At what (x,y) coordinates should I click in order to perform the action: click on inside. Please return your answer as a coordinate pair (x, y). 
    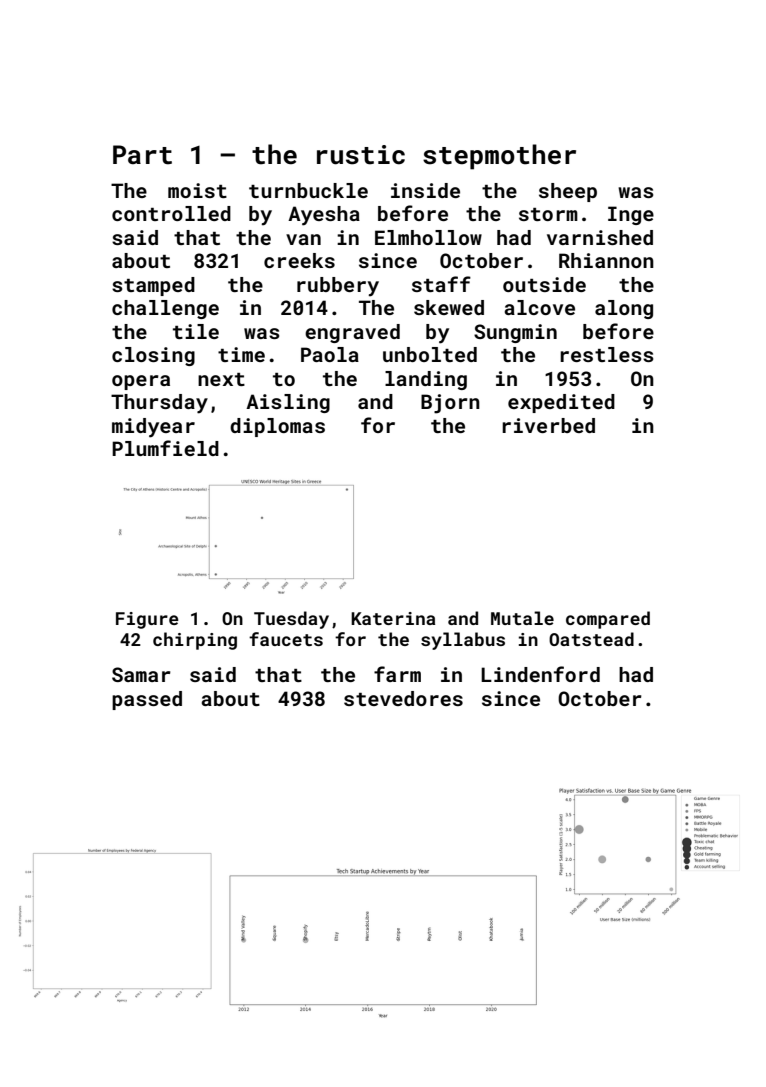
    Looking at the image, I should click on (425, 190).
